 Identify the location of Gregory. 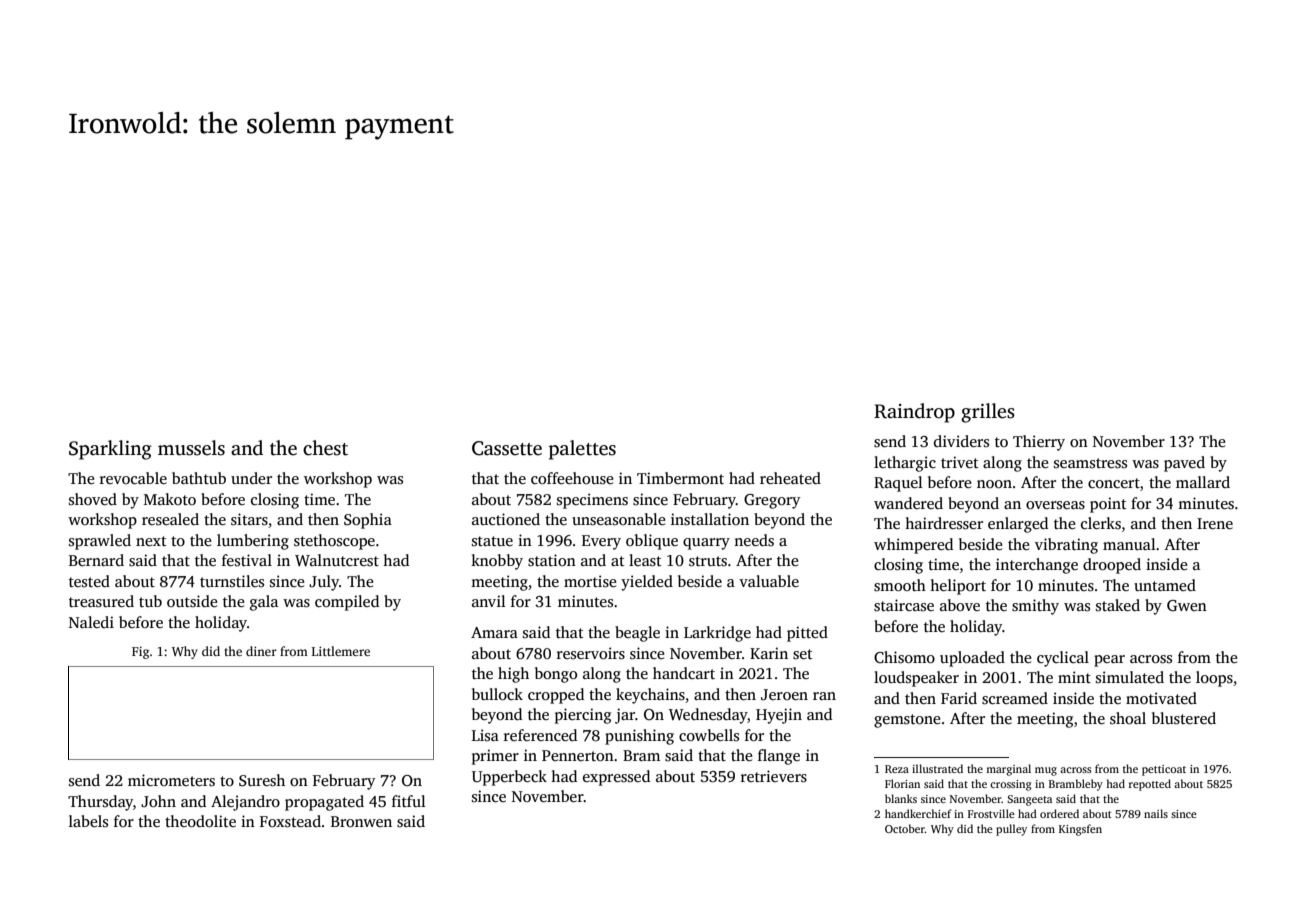
(772, 501).
